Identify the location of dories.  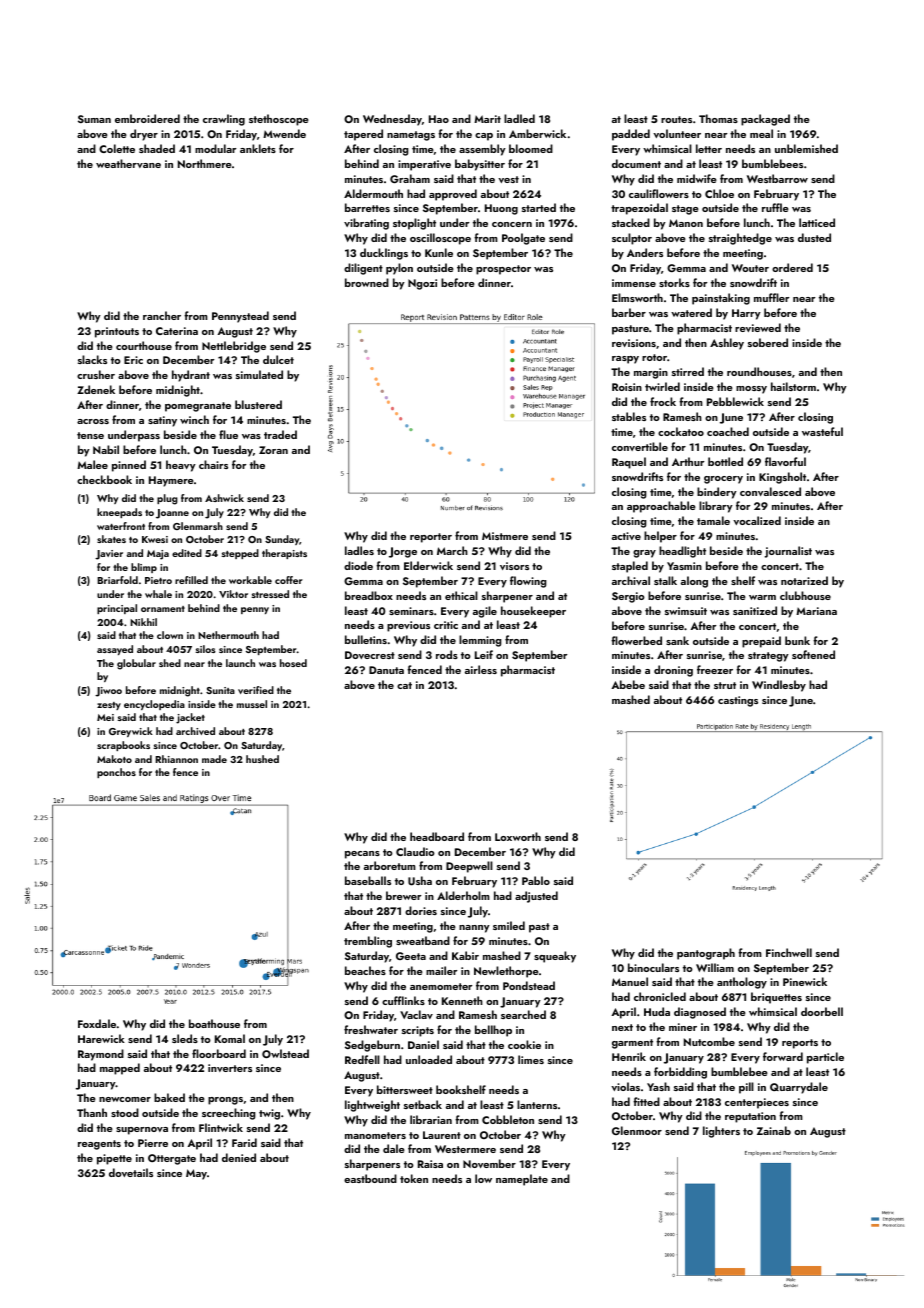
(421, 910).
